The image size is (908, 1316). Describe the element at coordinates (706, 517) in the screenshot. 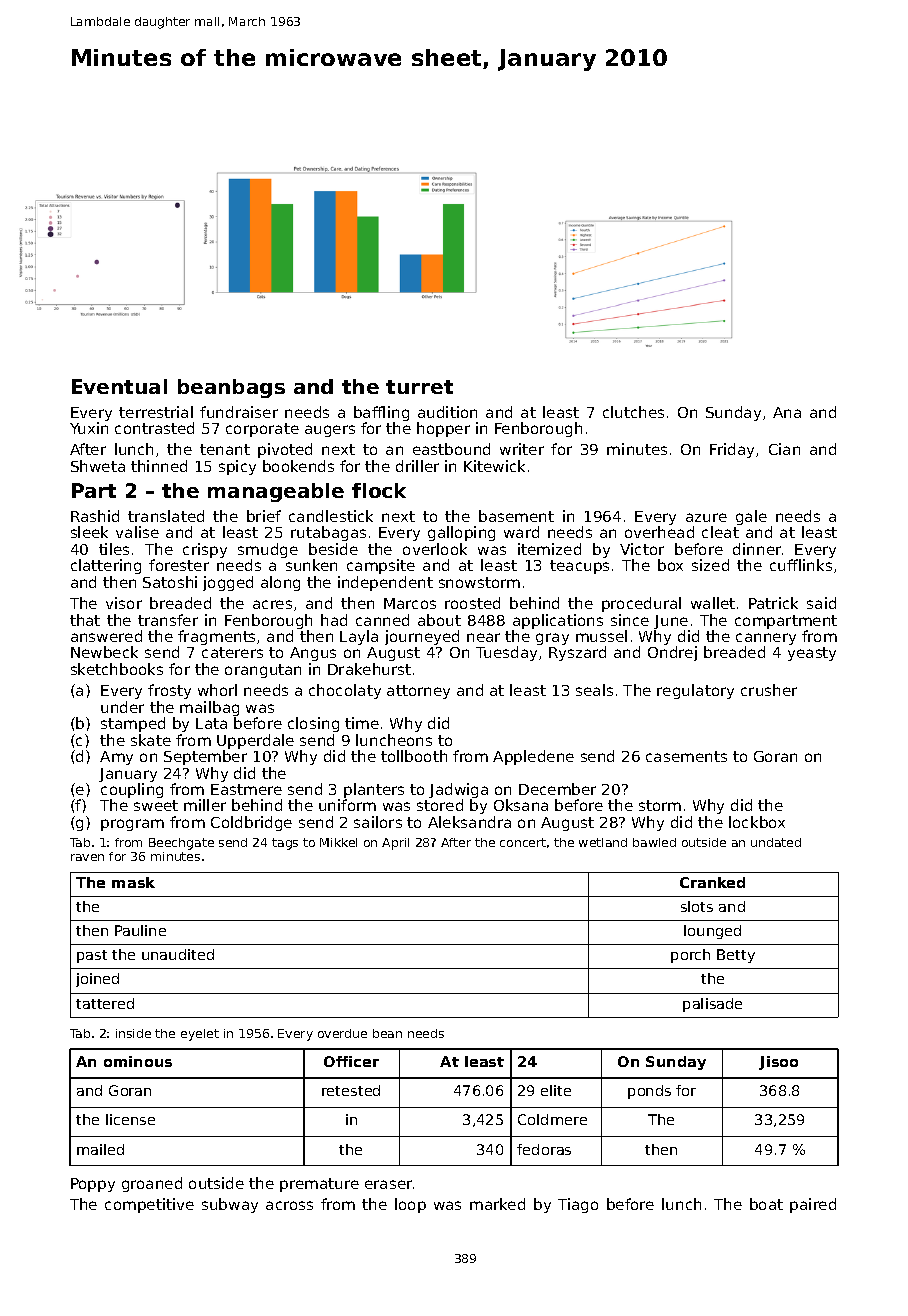

I see `azure` at that location.
